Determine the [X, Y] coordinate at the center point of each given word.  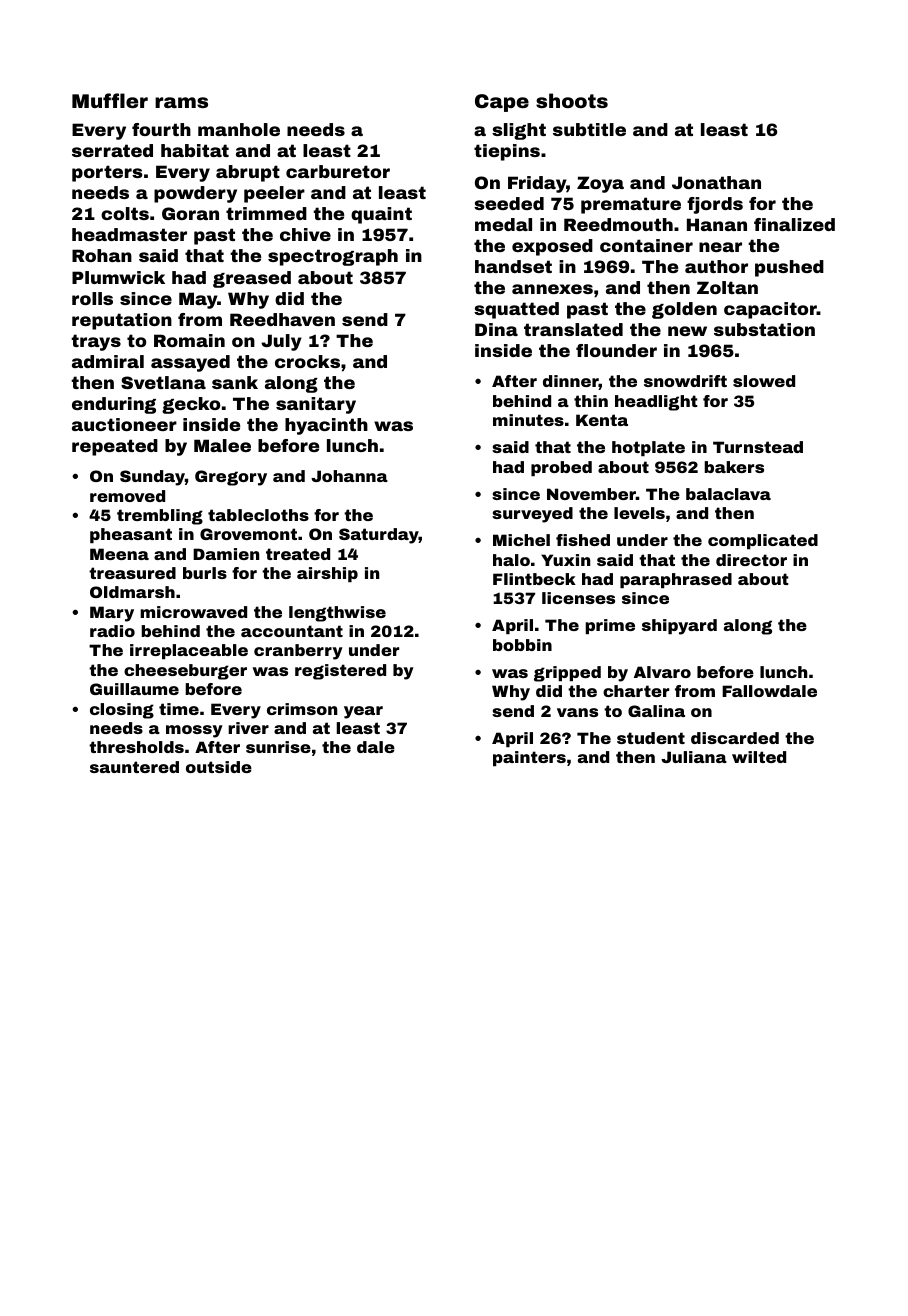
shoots [572, 100]
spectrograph [333, 257]
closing [122, 711]
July [281, 342]
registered [340, 672]
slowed [764, 381]
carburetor [338, 171]
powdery [195, 194]
